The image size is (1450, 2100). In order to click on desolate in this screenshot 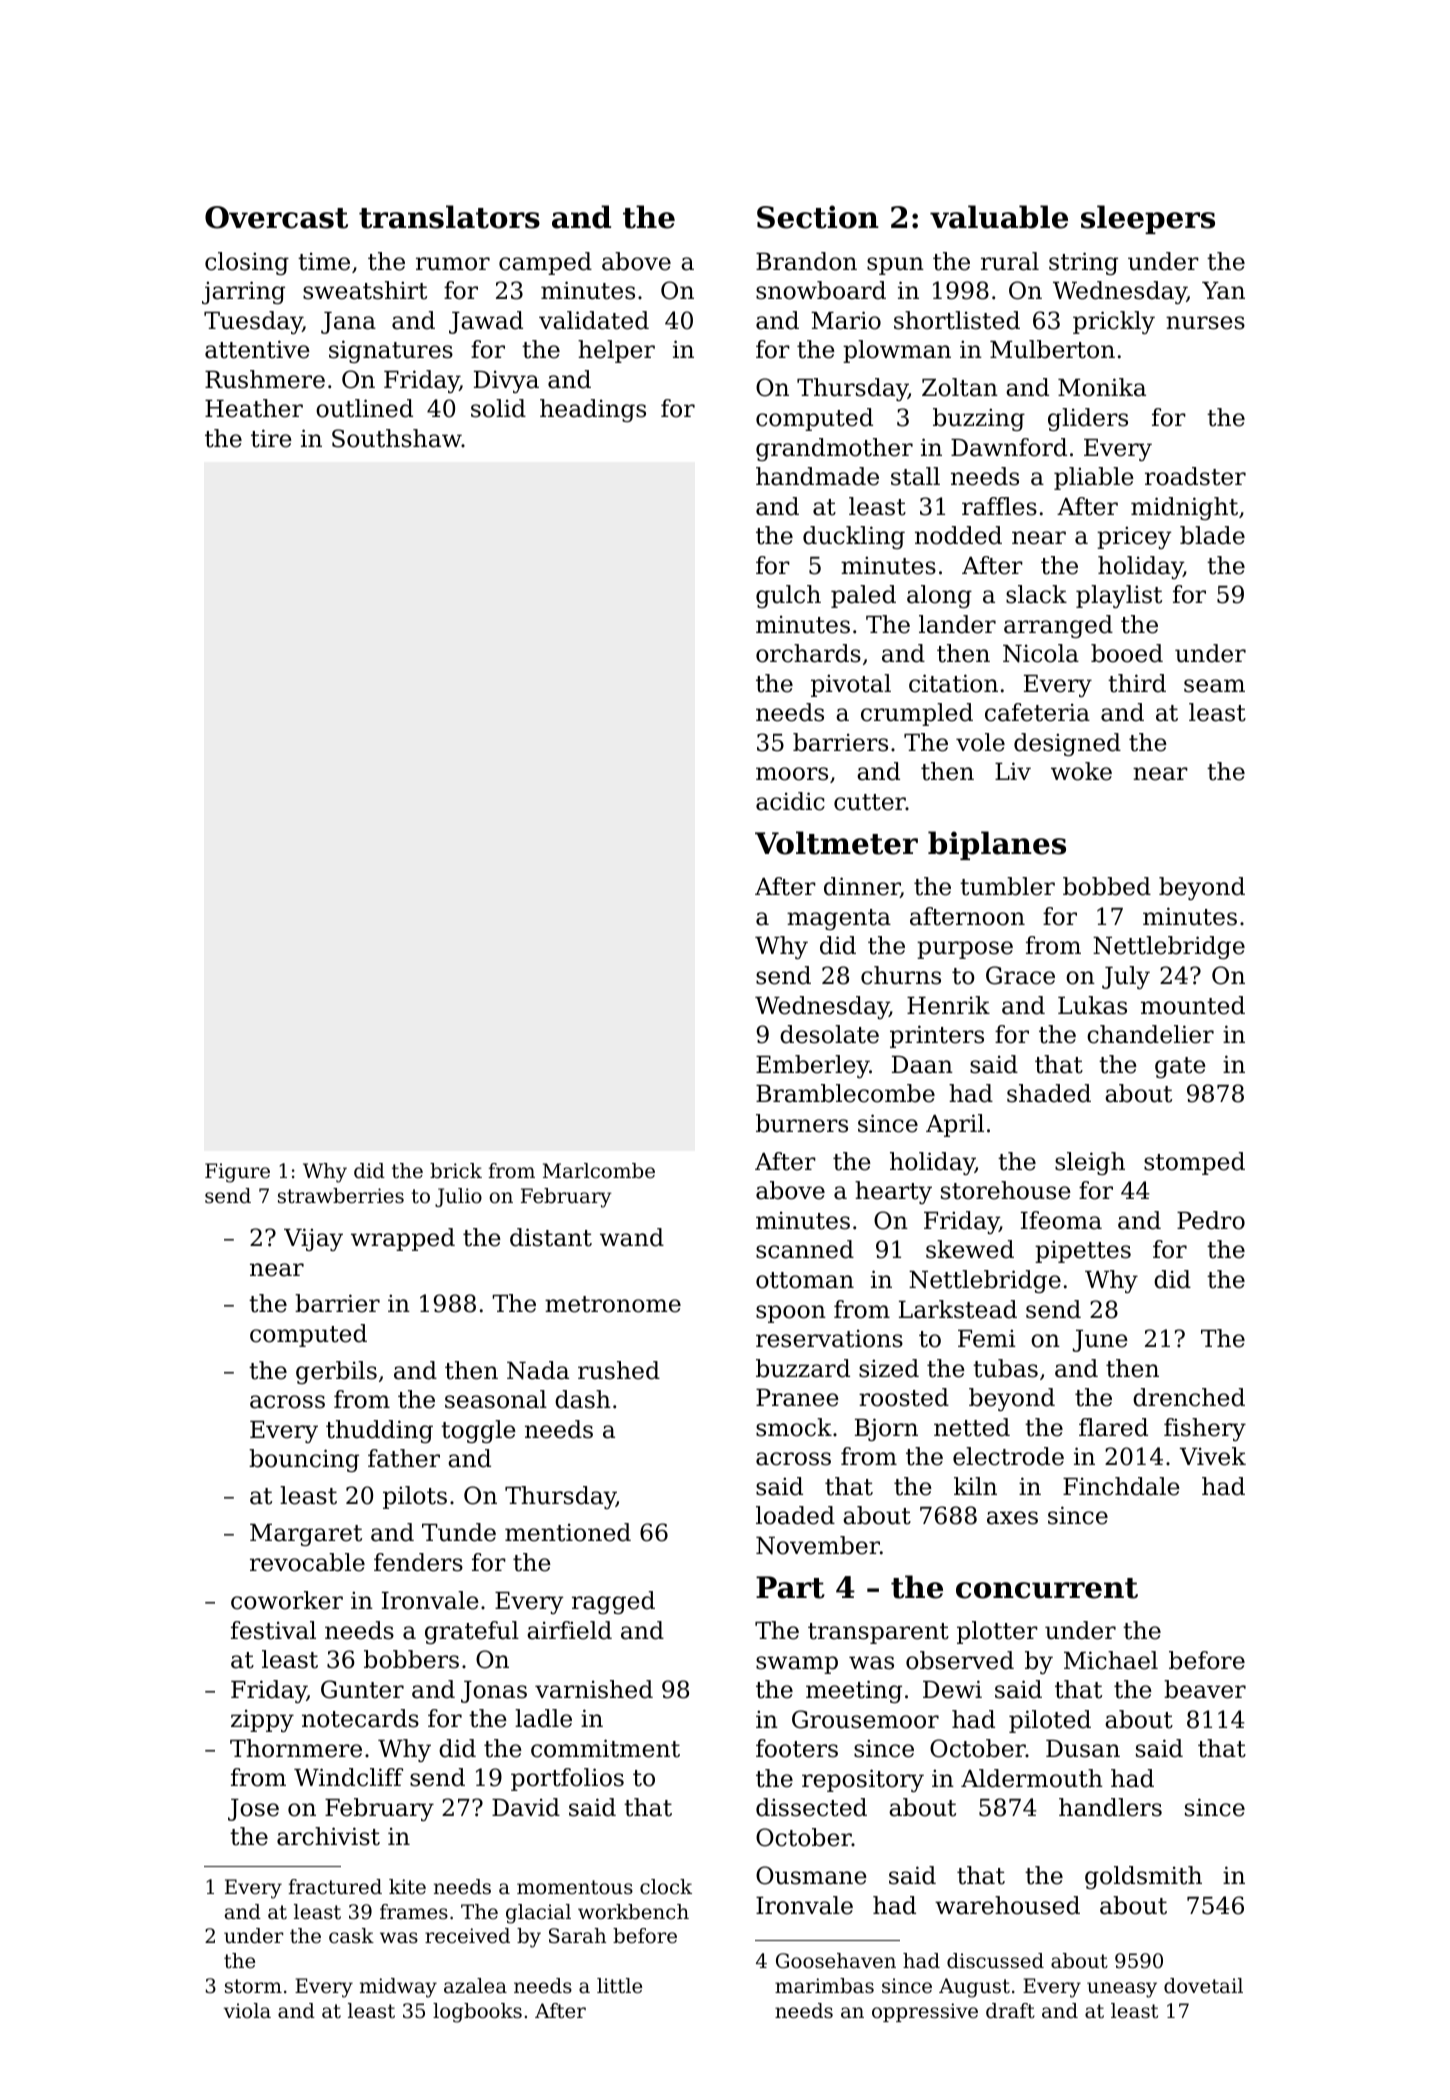, I will do `click(829, 1034)`.
